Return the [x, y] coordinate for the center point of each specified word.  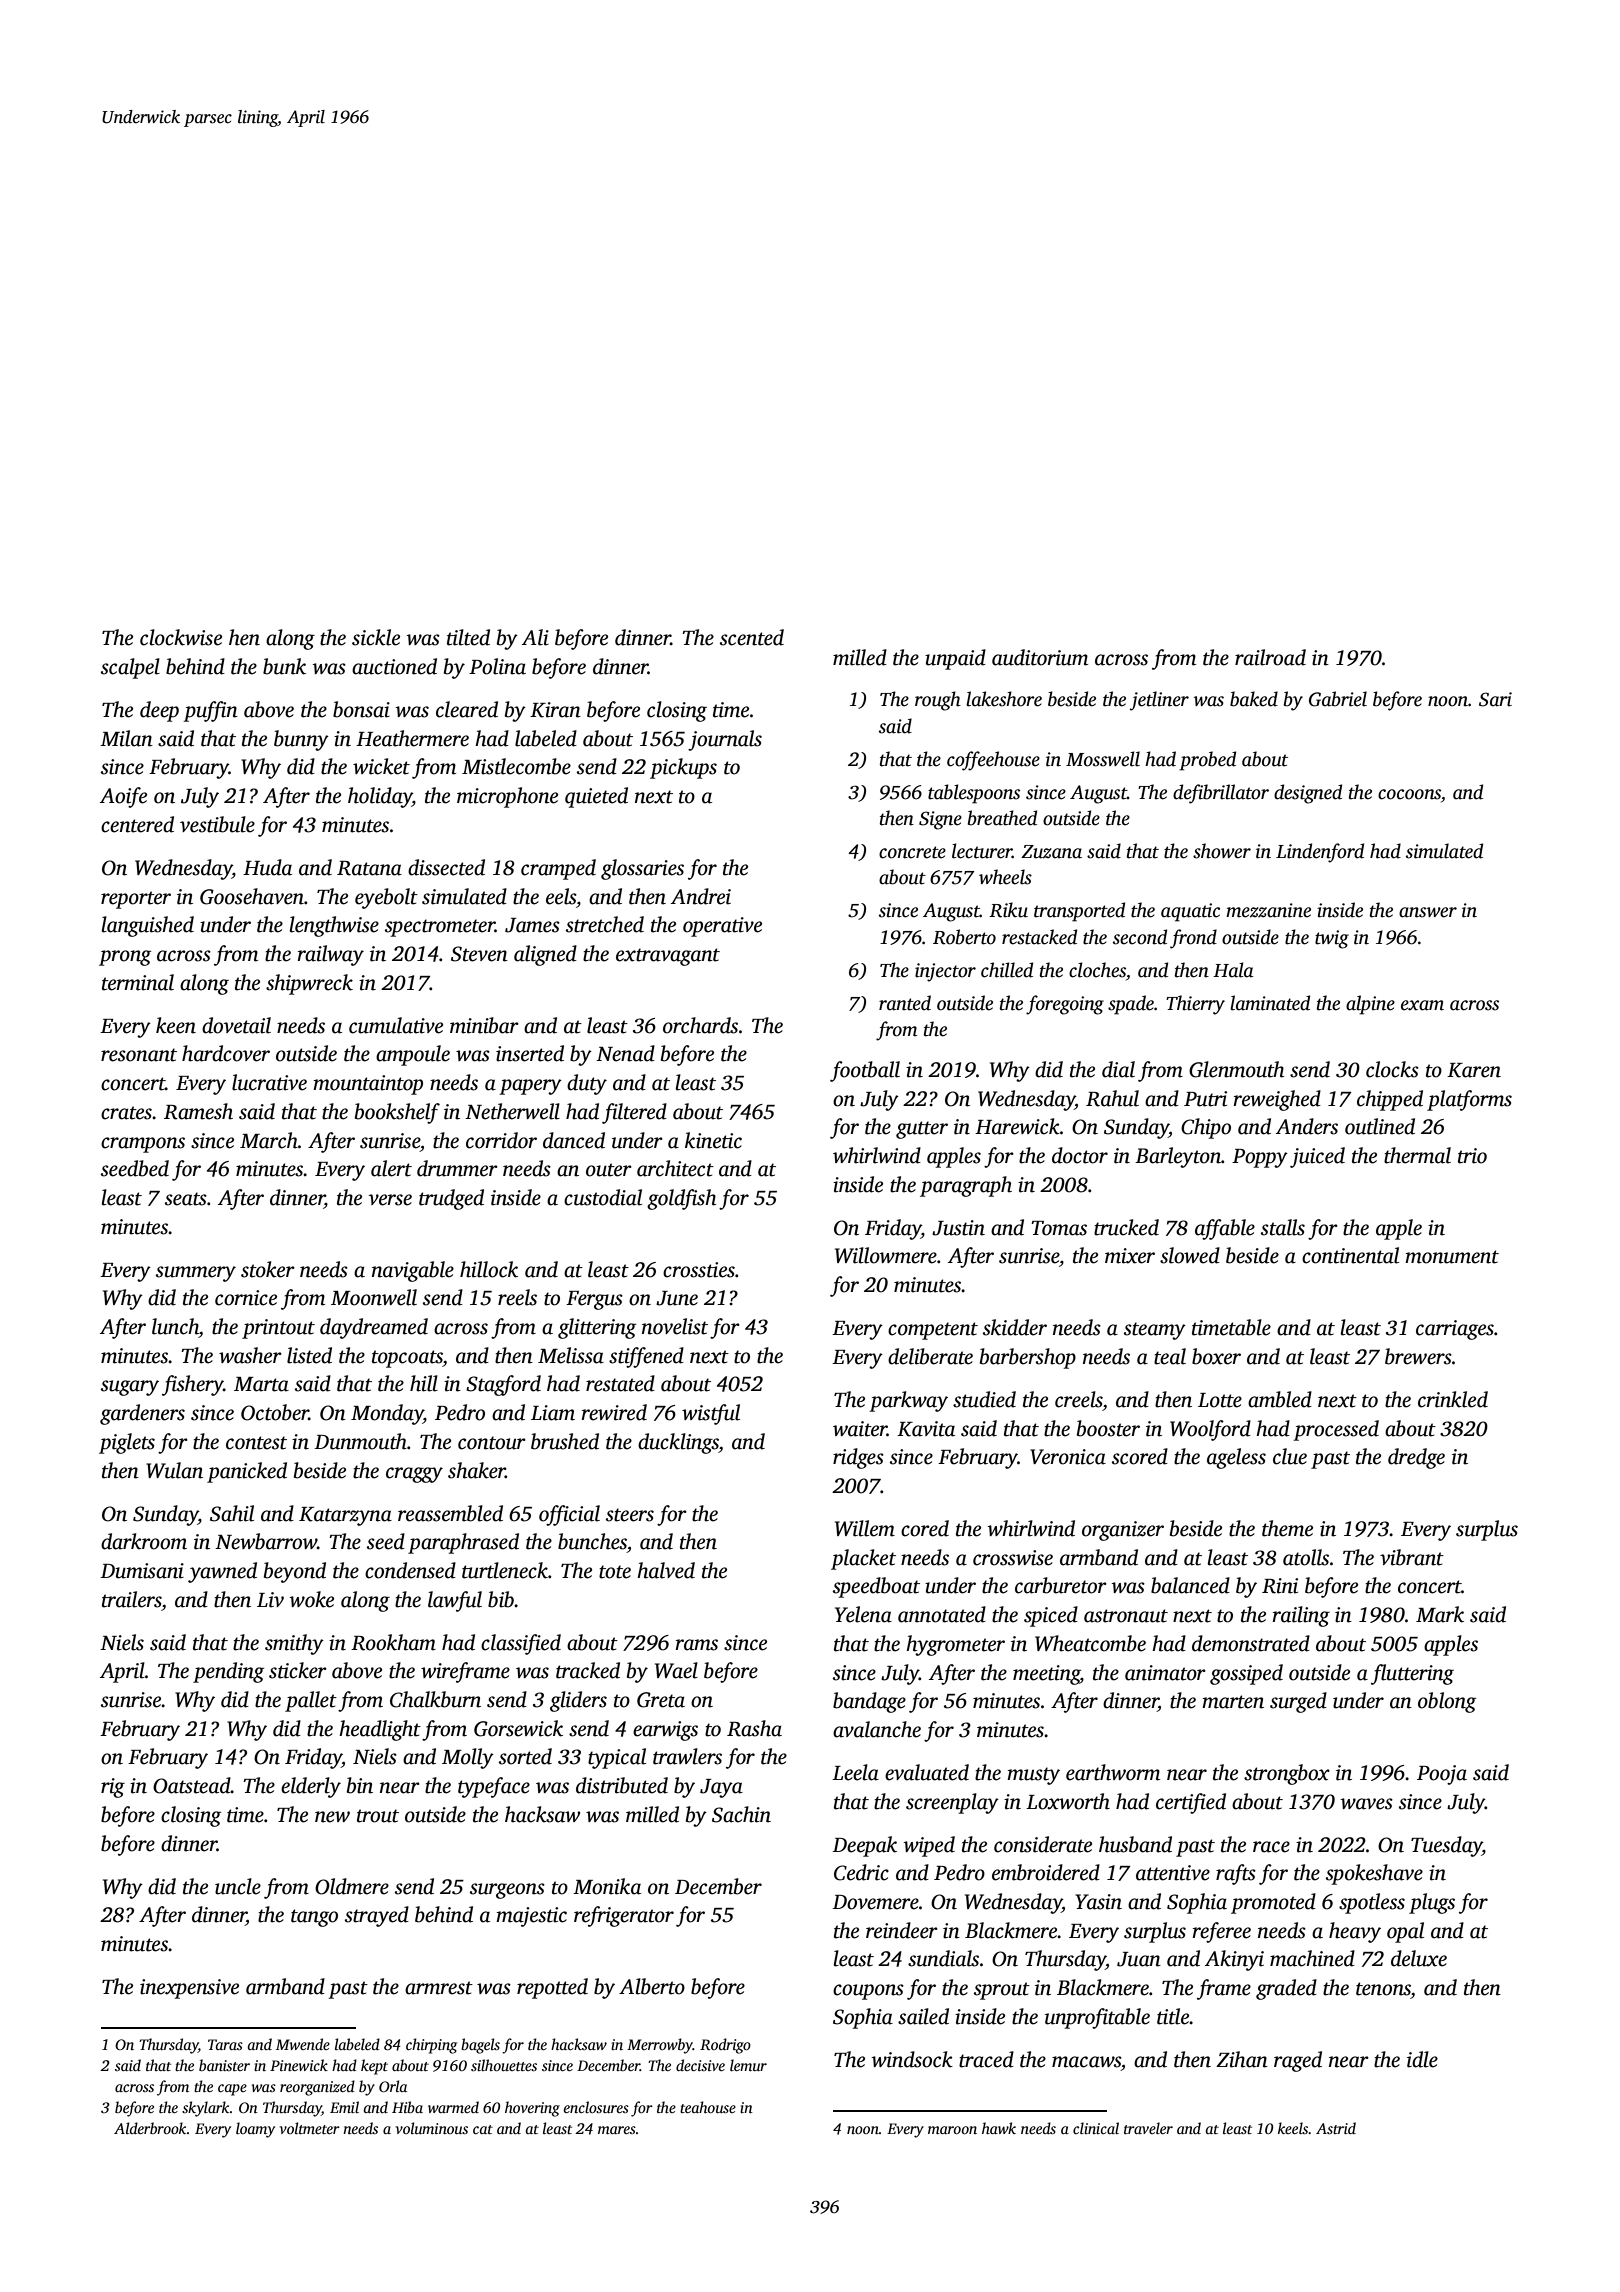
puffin [210, 711]
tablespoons [974, 794]
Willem [865, 1528]
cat [483, 2129]
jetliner [1159, 701]
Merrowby [660, 2046]
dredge [1416, 1458]
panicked [247, 1472]
